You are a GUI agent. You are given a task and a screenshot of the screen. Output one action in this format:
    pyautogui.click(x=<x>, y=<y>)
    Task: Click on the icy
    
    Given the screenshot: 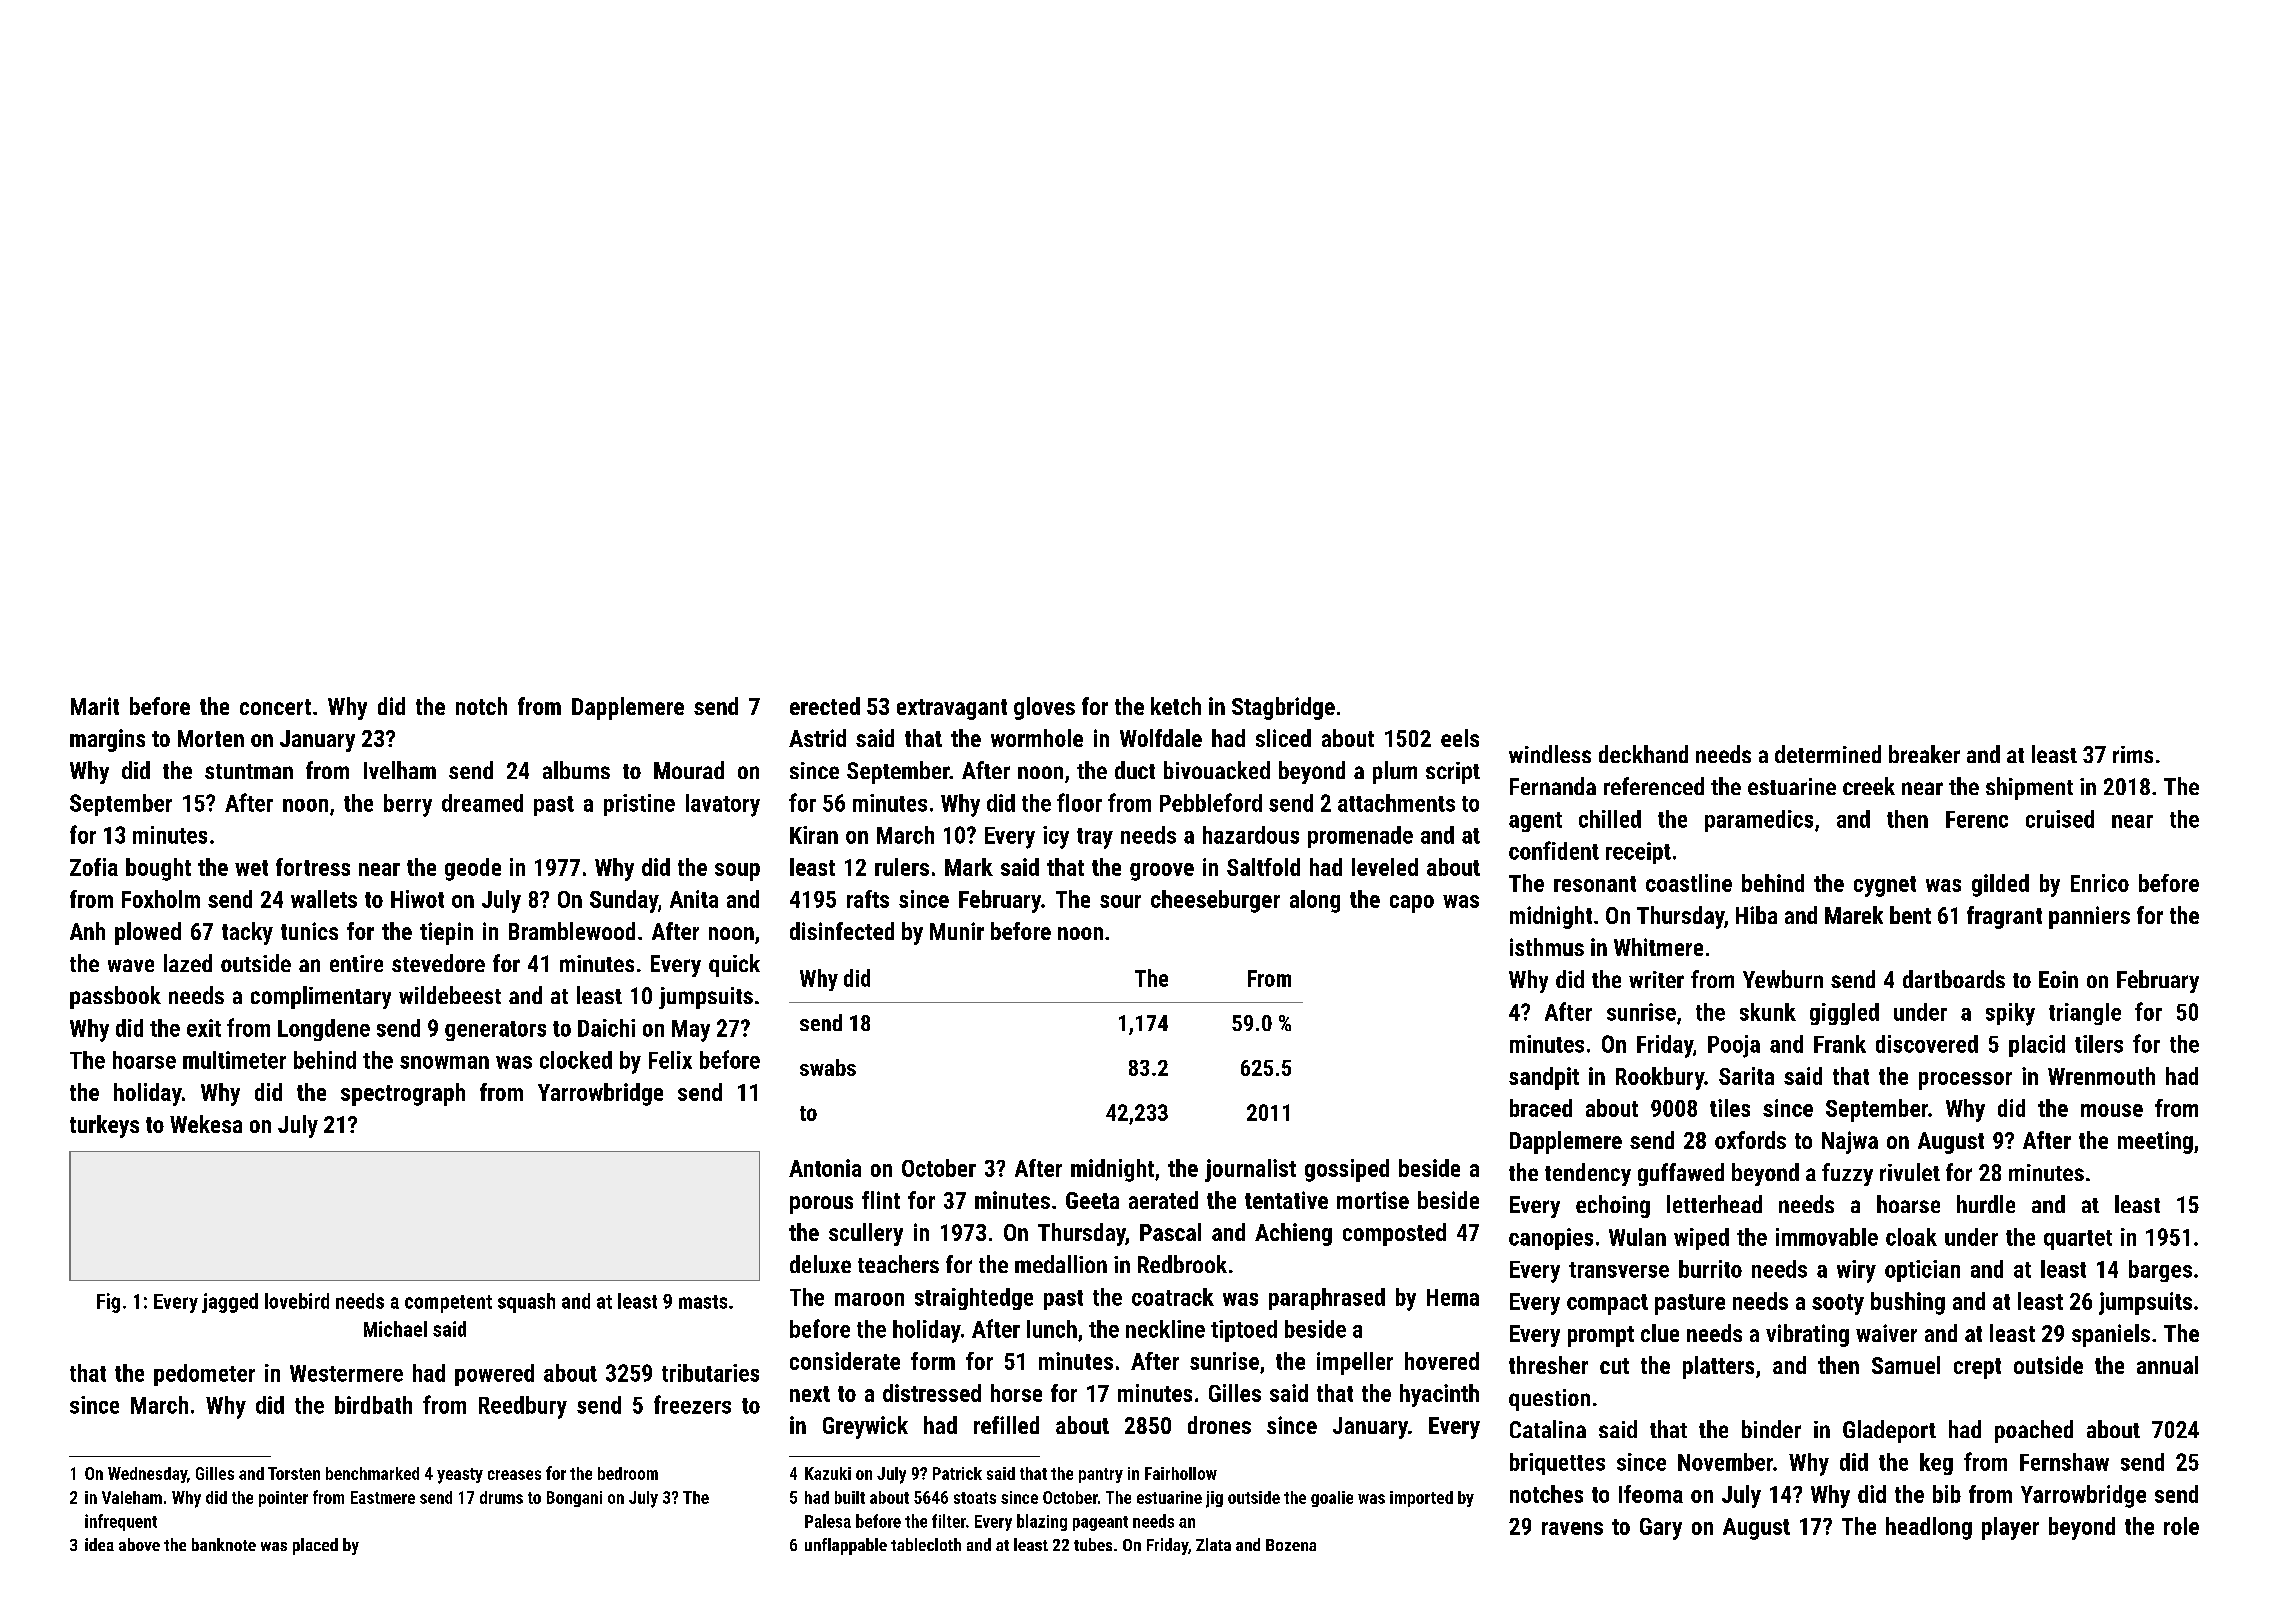 What is the action you would take?
    pyautogui.click(x=1056, y=837)
